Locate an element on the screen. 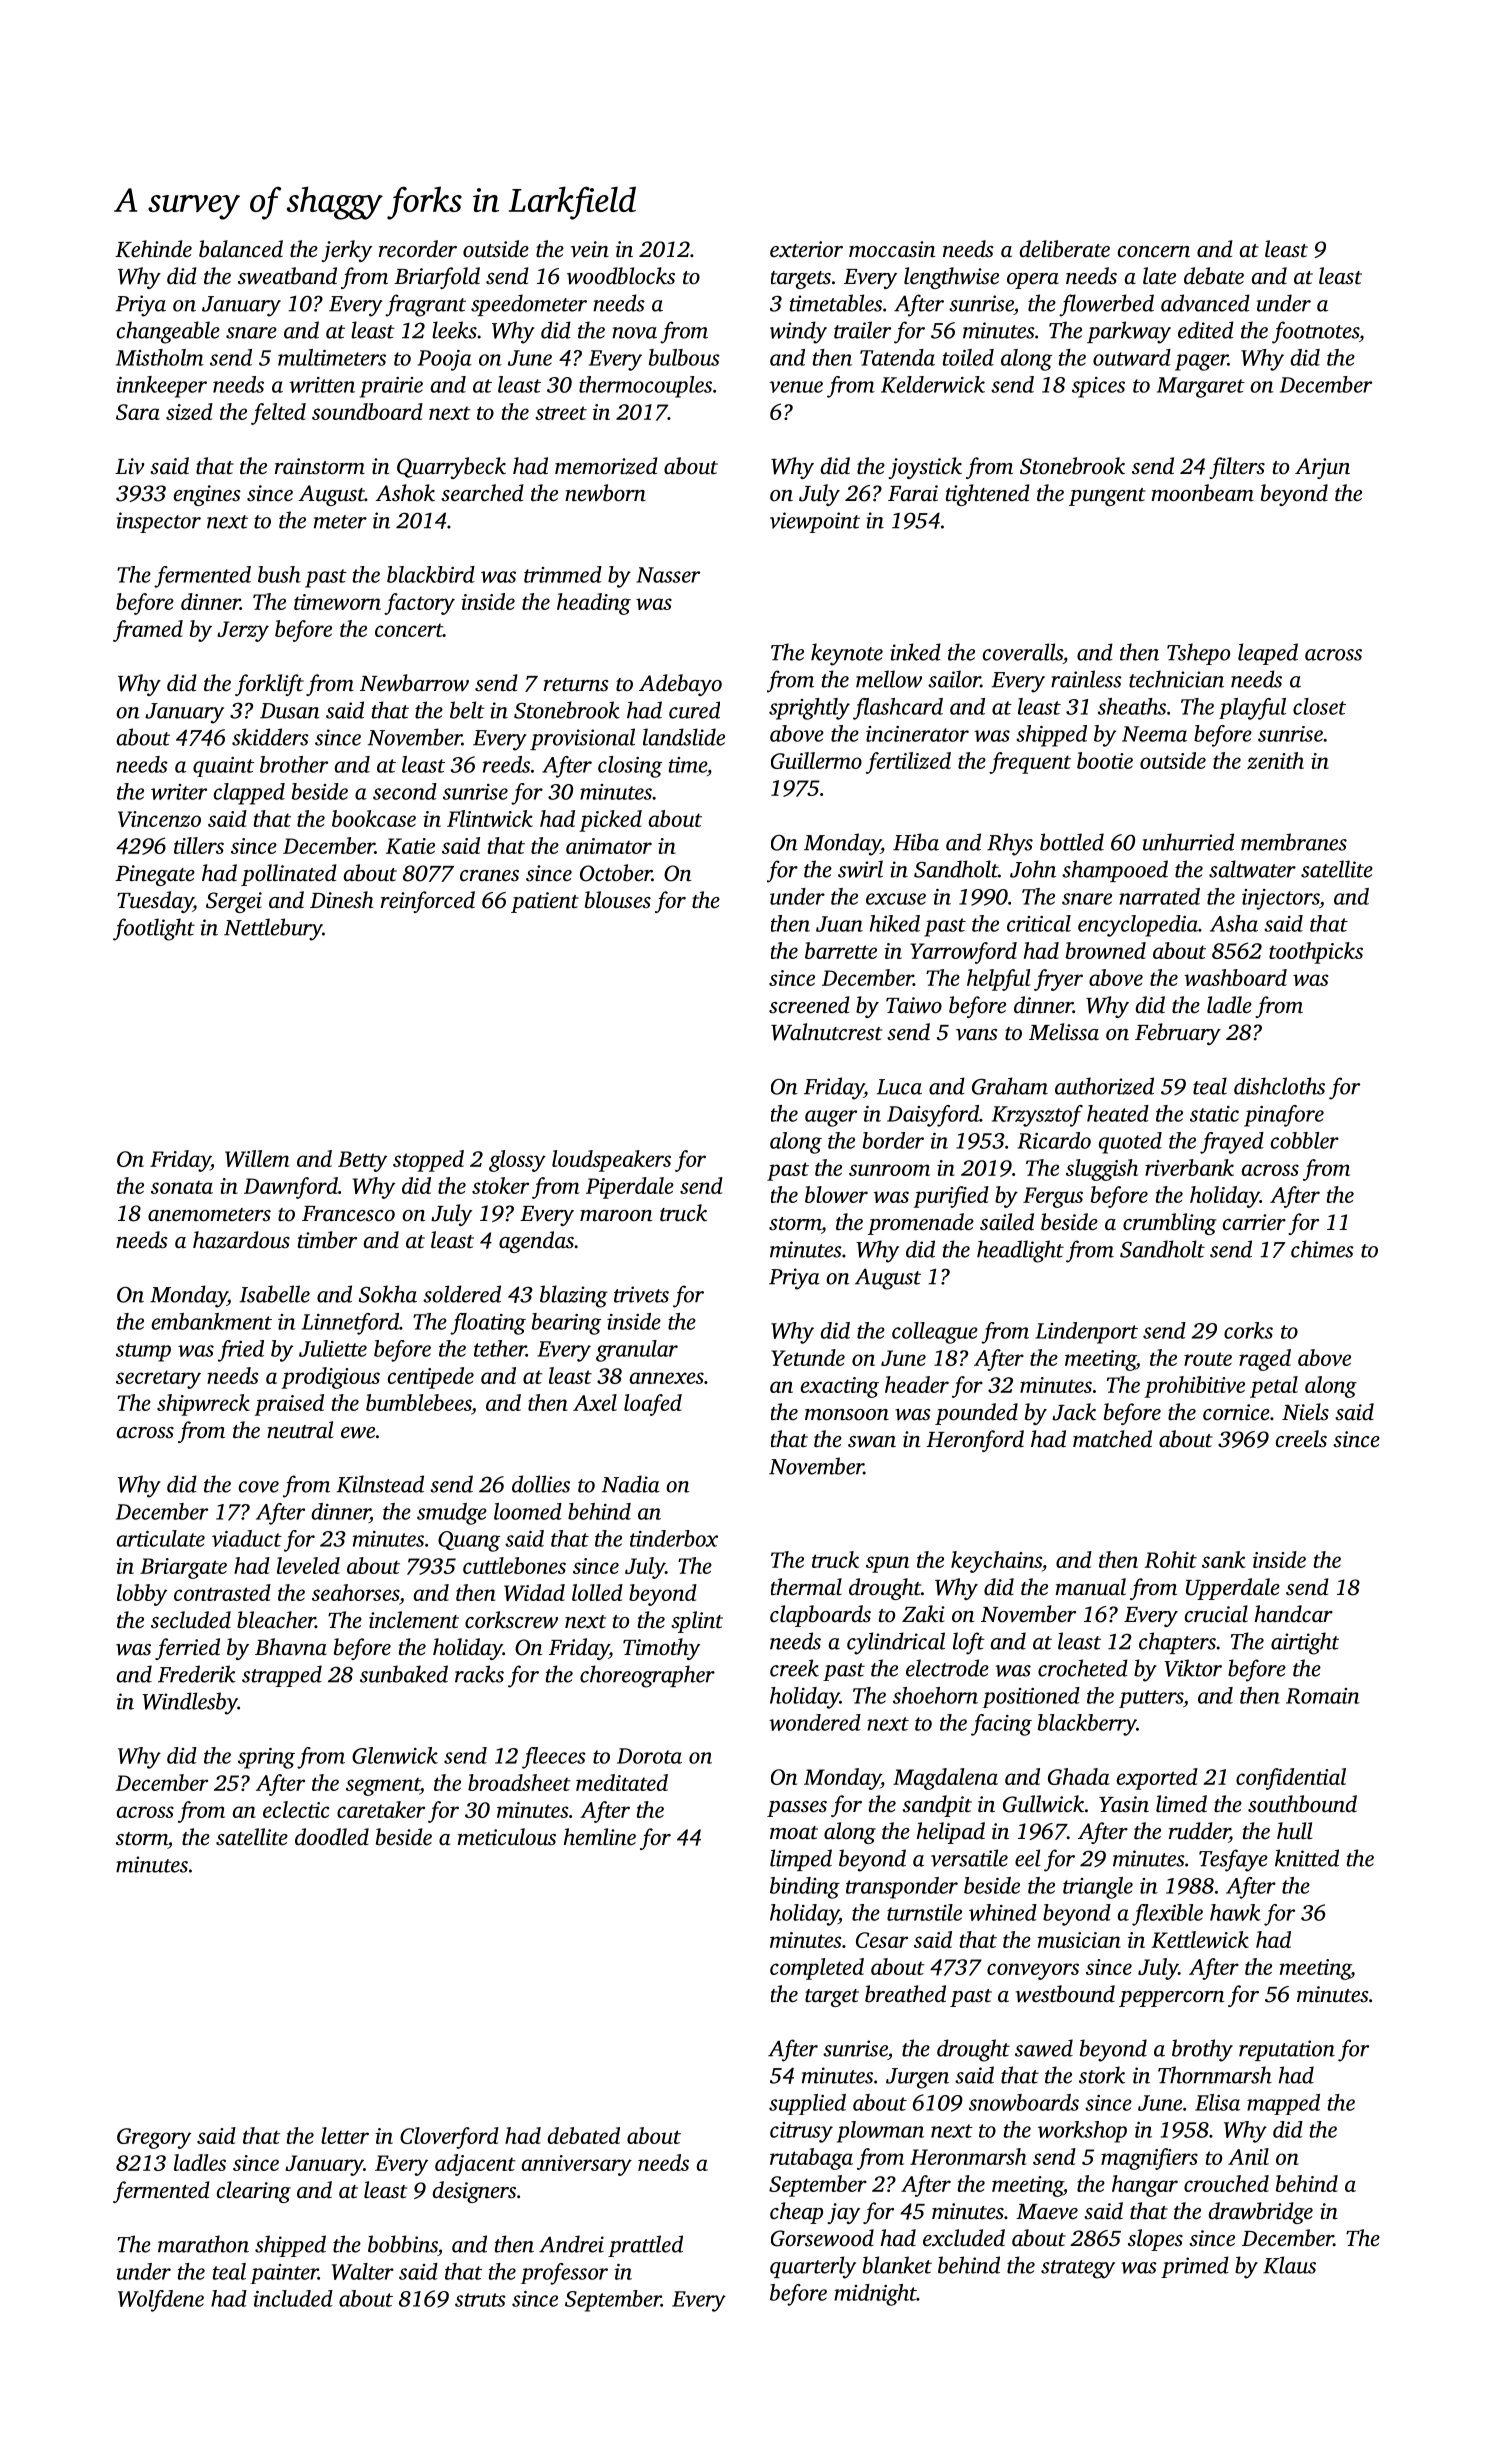  Gregory is located at coordinates (154, 2138).
